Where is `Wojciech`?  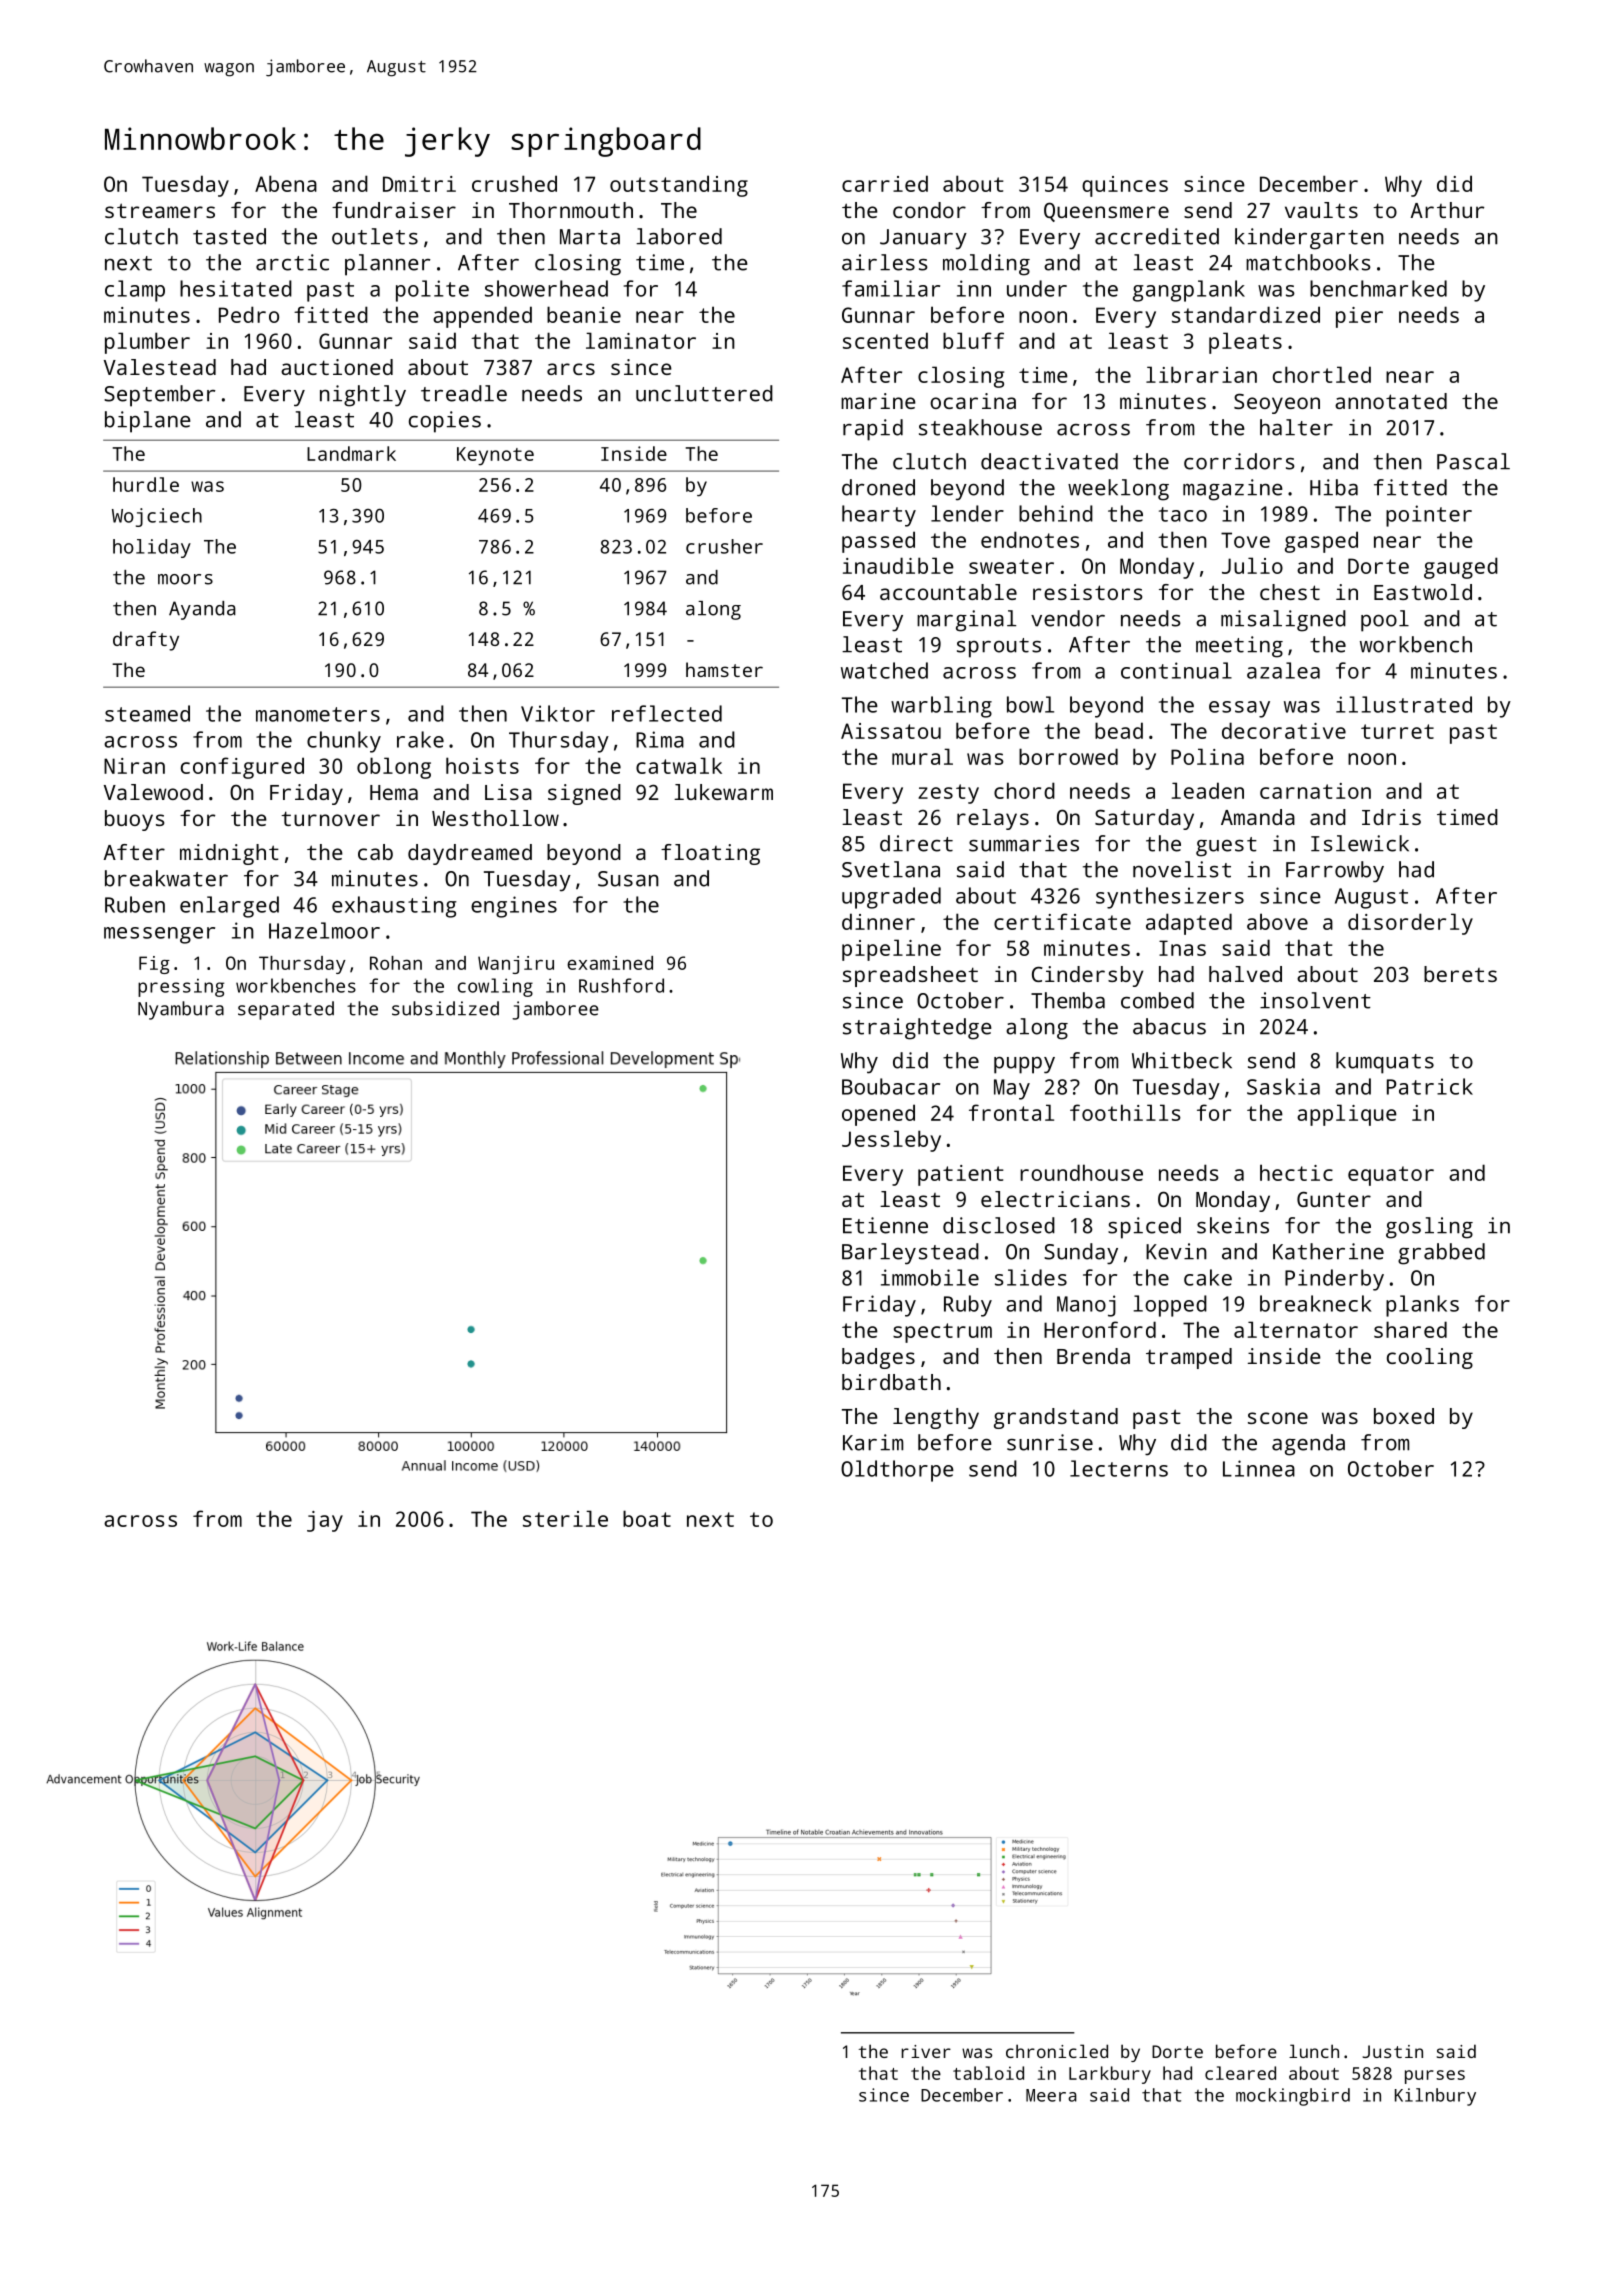
Wojciech is located at coordinates (157, 517).
